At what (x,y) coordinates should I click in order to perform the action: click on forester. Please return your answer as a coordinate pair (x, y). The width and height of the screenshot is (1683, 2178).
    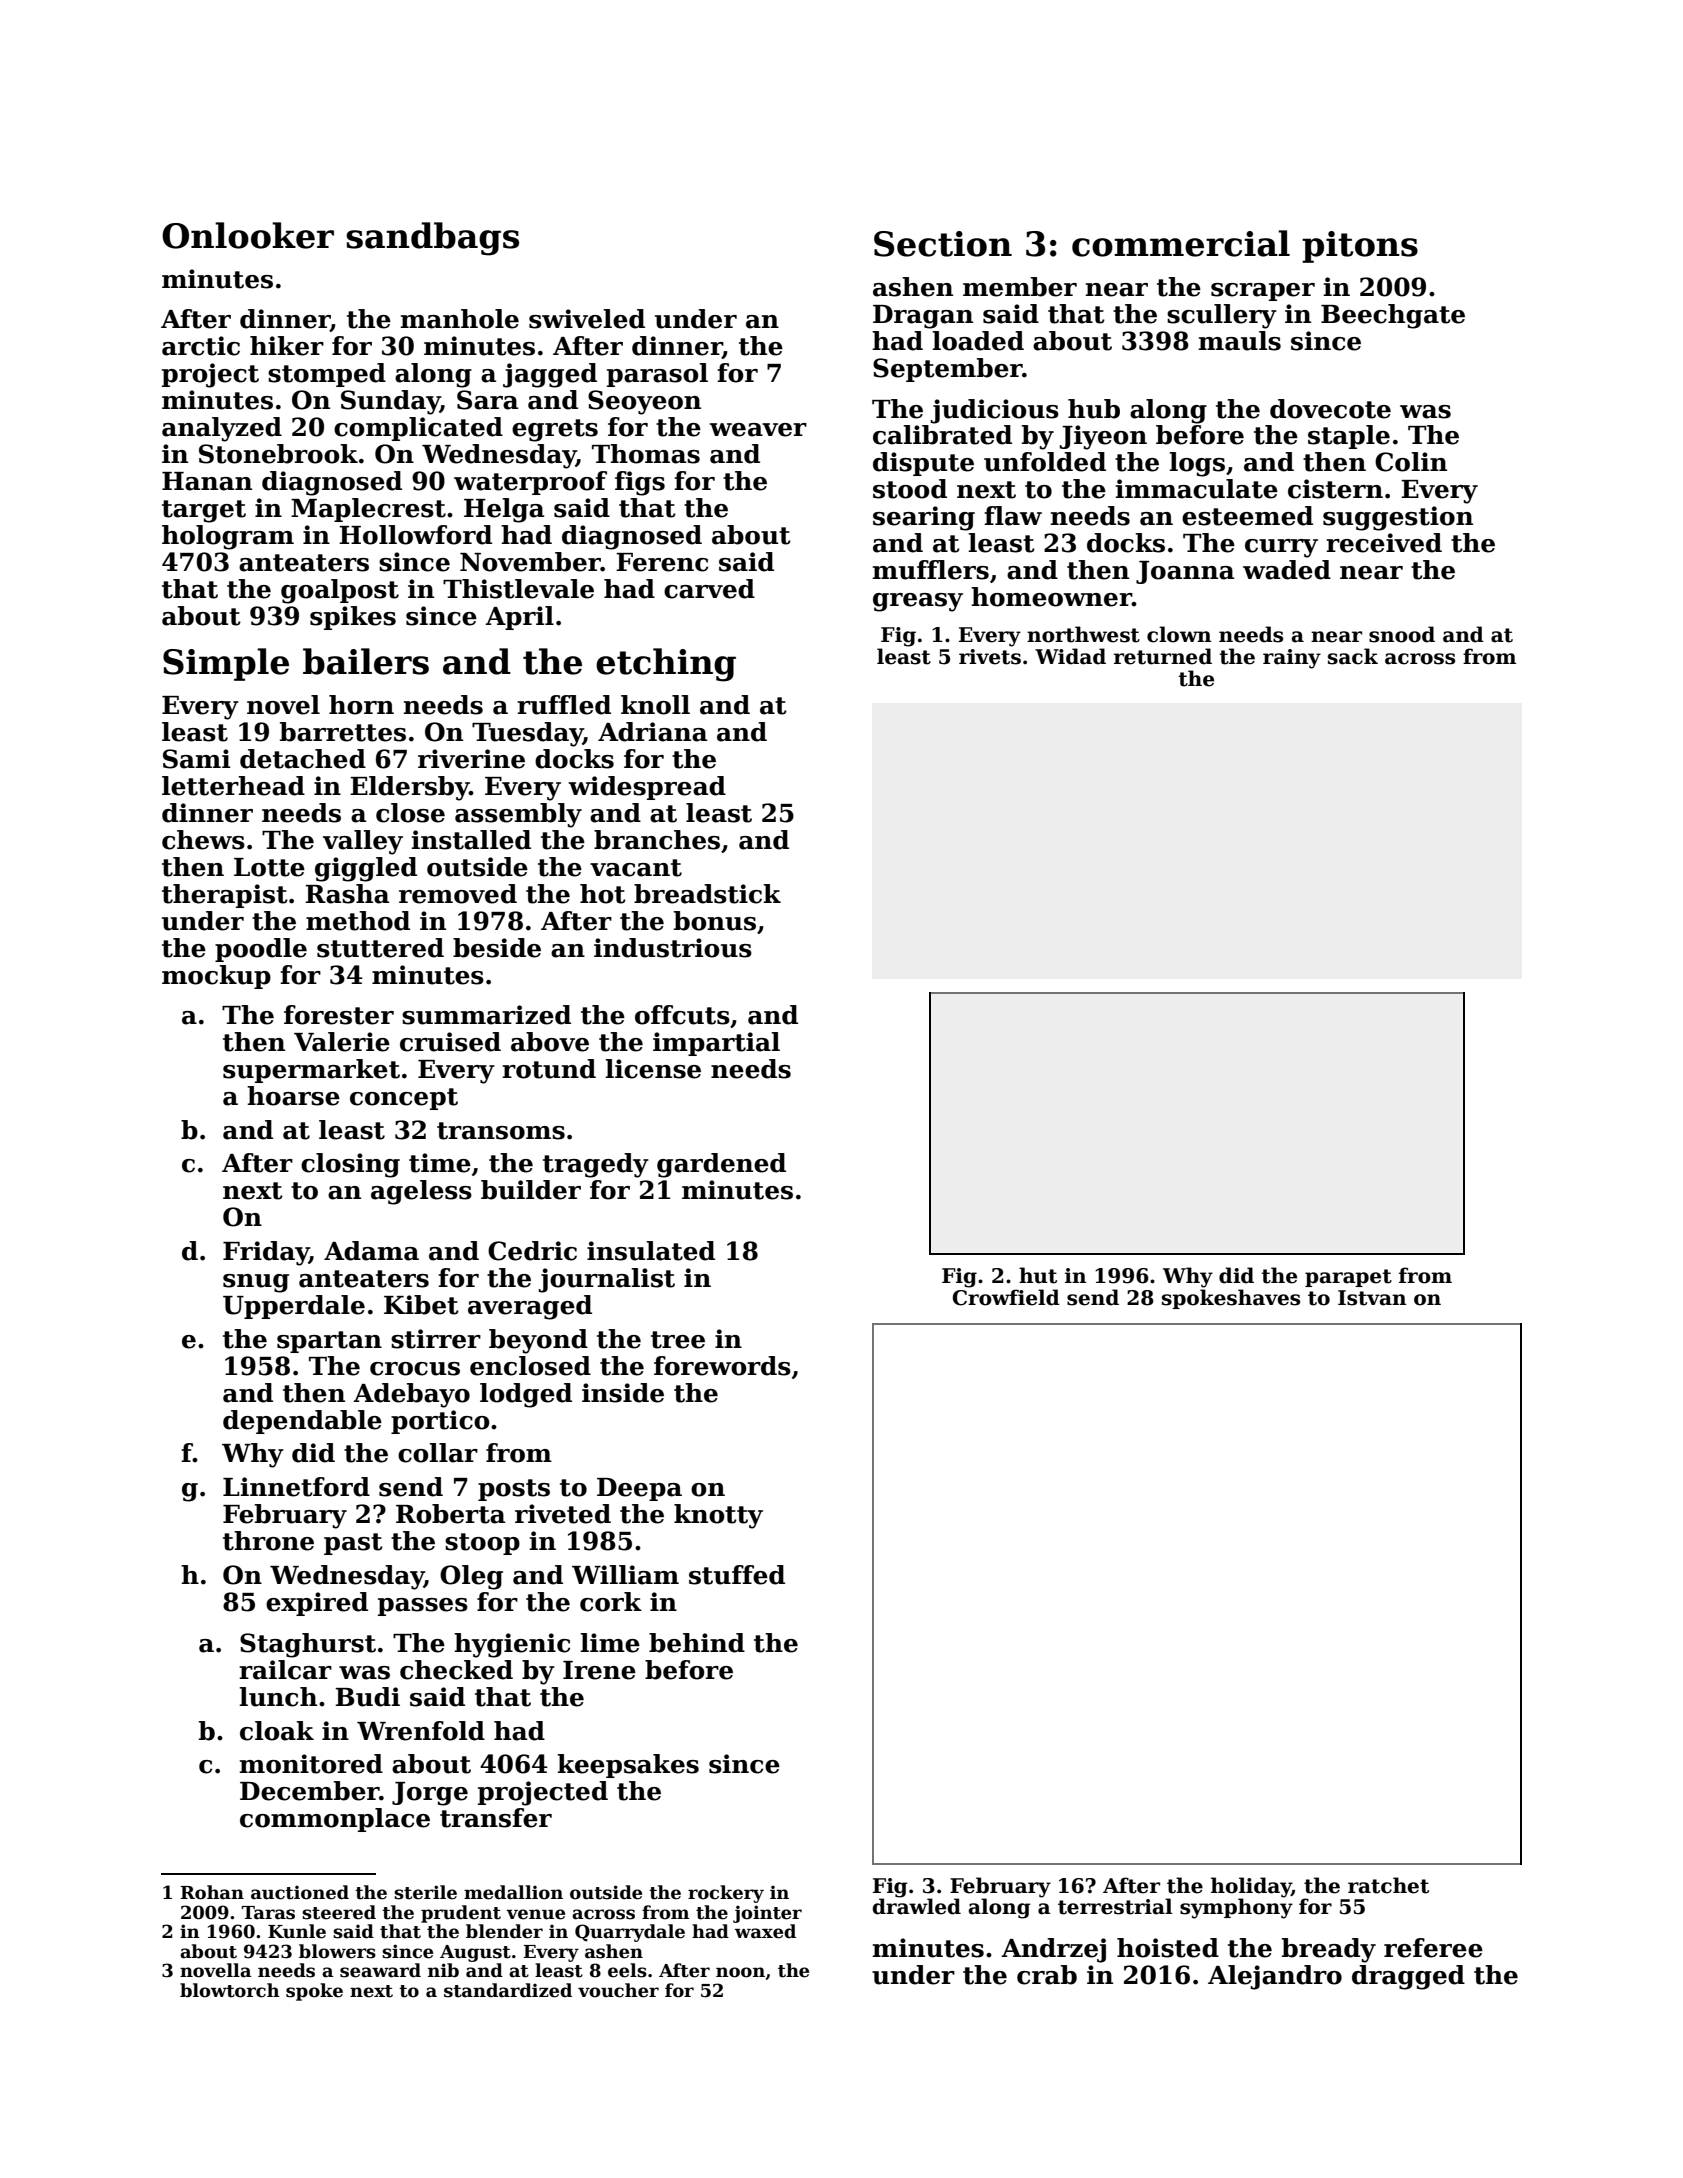
    Looking at the image, I should click on (339, 1015).
